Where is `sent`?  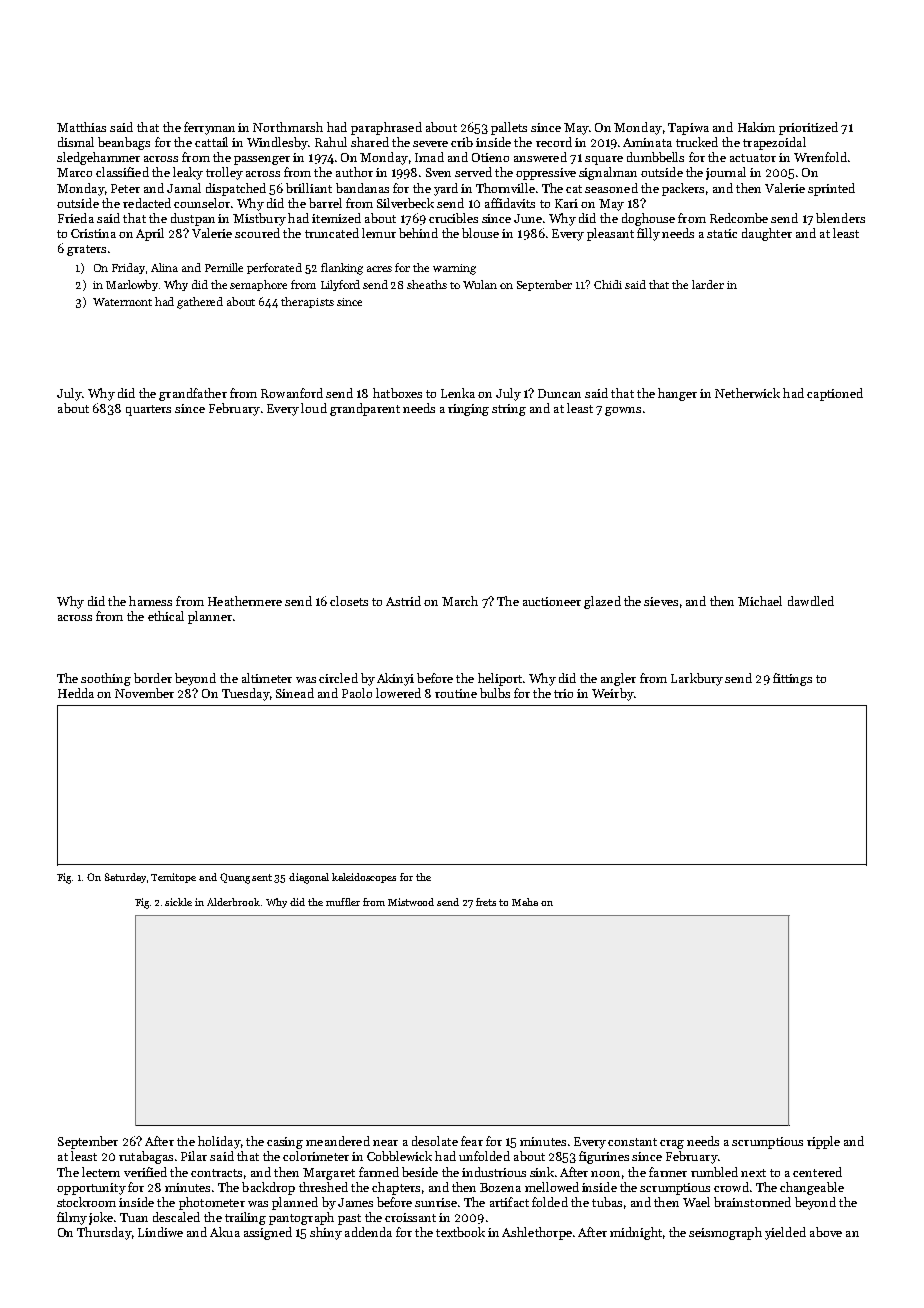 sent is located at coordinates (262, 877).
